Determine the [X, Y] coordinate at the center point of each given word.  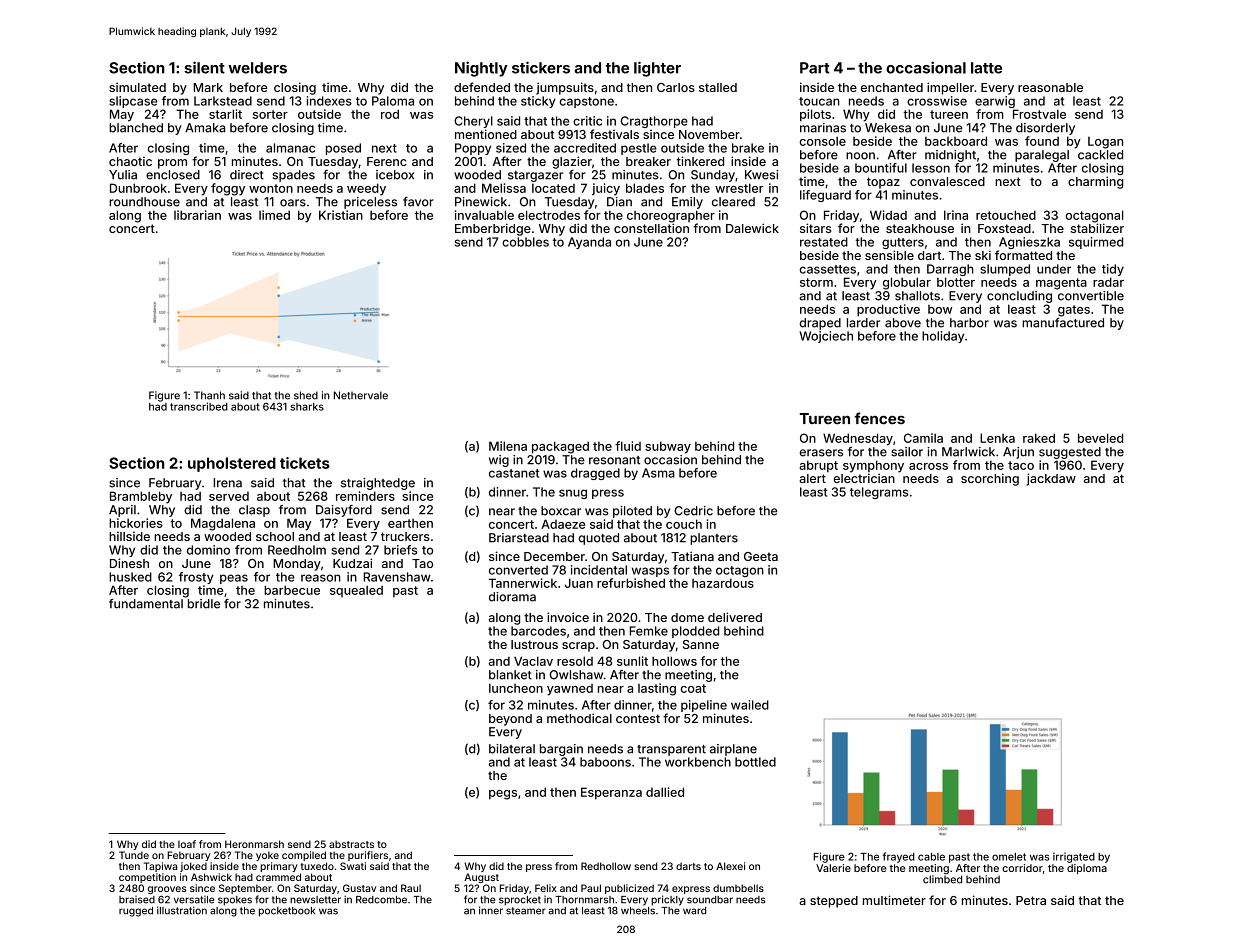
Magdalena [223, 524]
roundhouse [144, 202]
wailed [750, 705]
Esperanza [611, 793]
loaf [187, 844]
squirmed [1096, 243]
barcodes [538, 631]
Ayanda [589, 243]
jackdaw [1051, 479]
